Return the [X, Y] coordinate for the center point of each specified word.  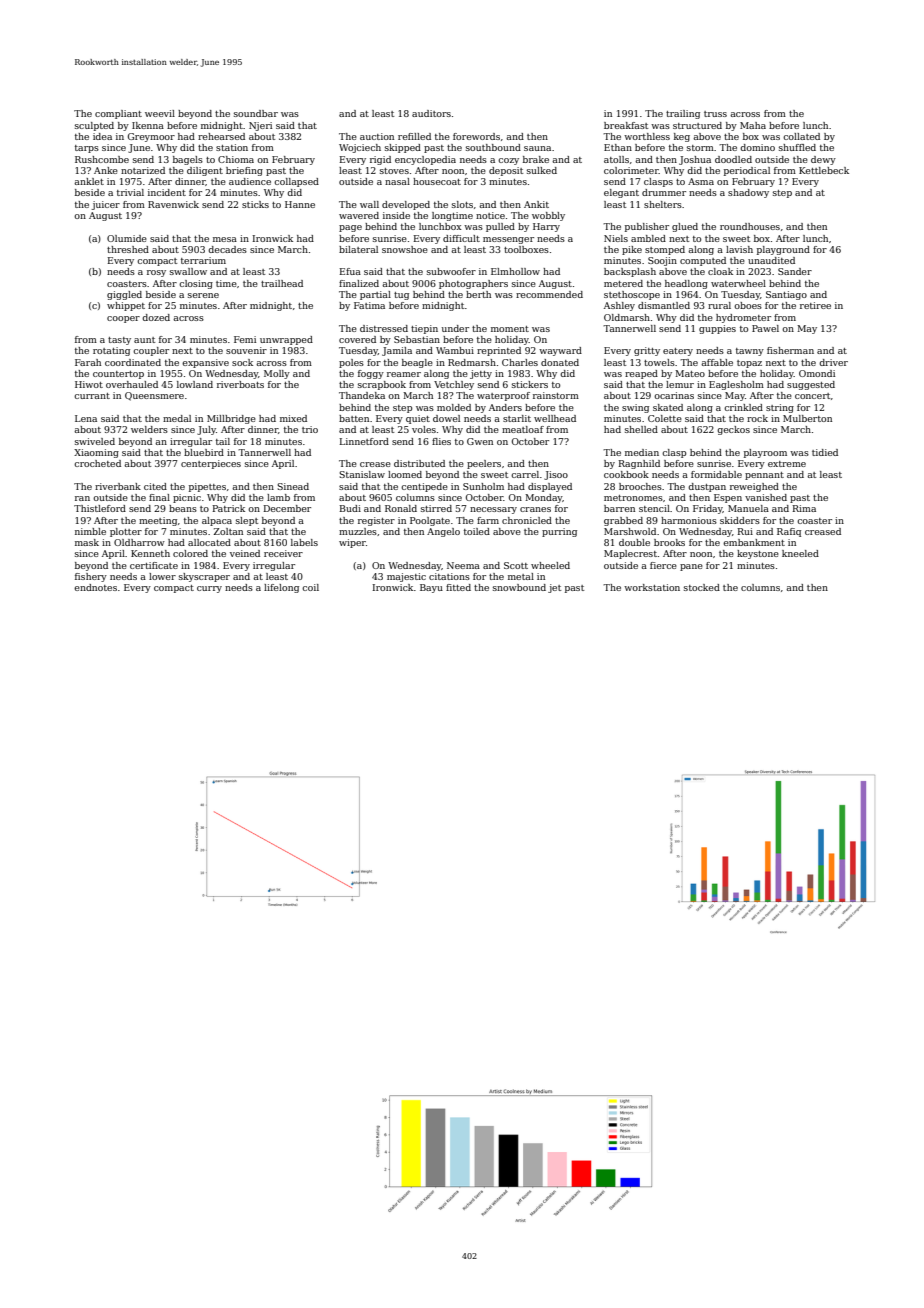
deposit [506, 171]
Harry [546, 227]
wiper [352, 543]
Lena [86, 418]
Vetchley [454, 385]
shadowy [748, 193]
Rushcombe [102, 159]
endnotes [95, 587]
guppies [717, 329]
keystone [758, 554]
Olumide [127, 238]
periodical [747, 171]
